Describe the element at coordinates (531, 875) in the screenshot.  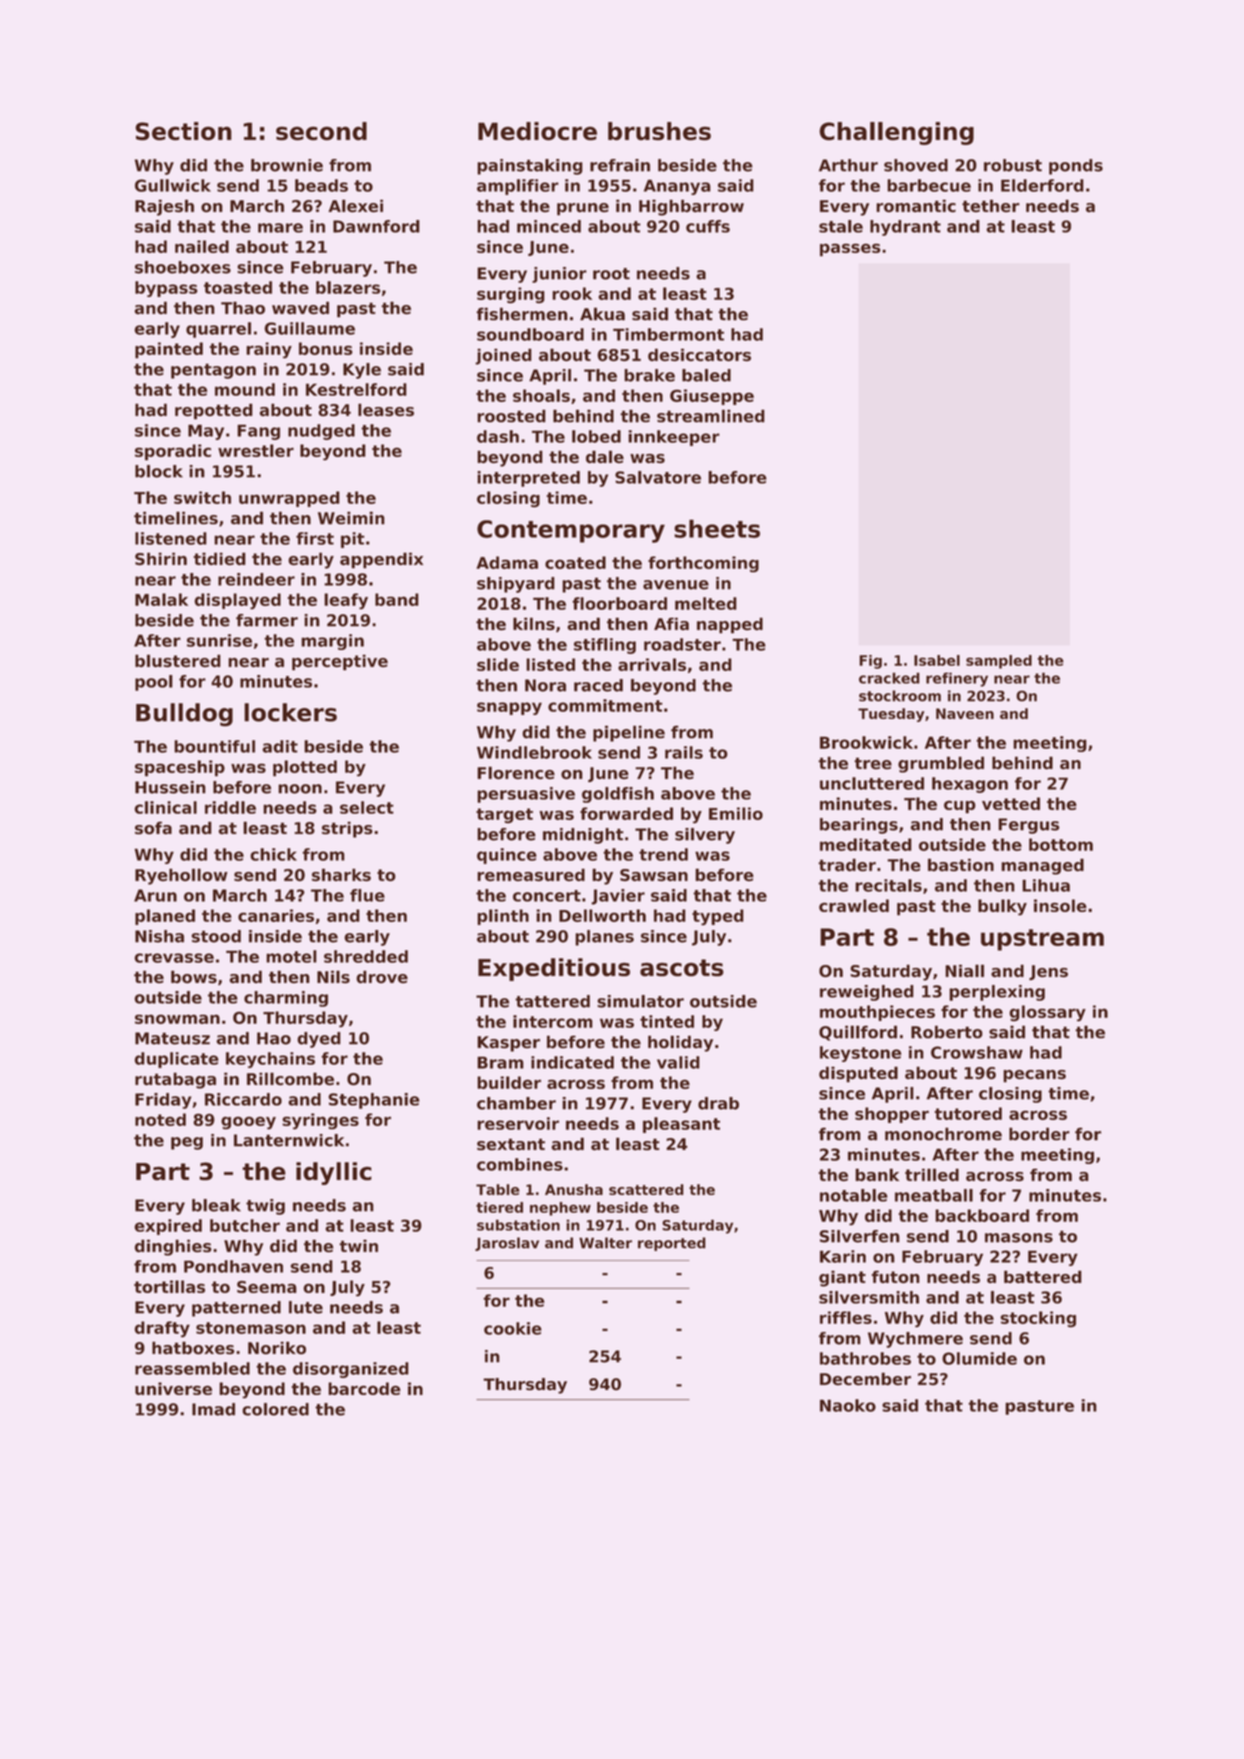
I see `remeasured` at that location.
